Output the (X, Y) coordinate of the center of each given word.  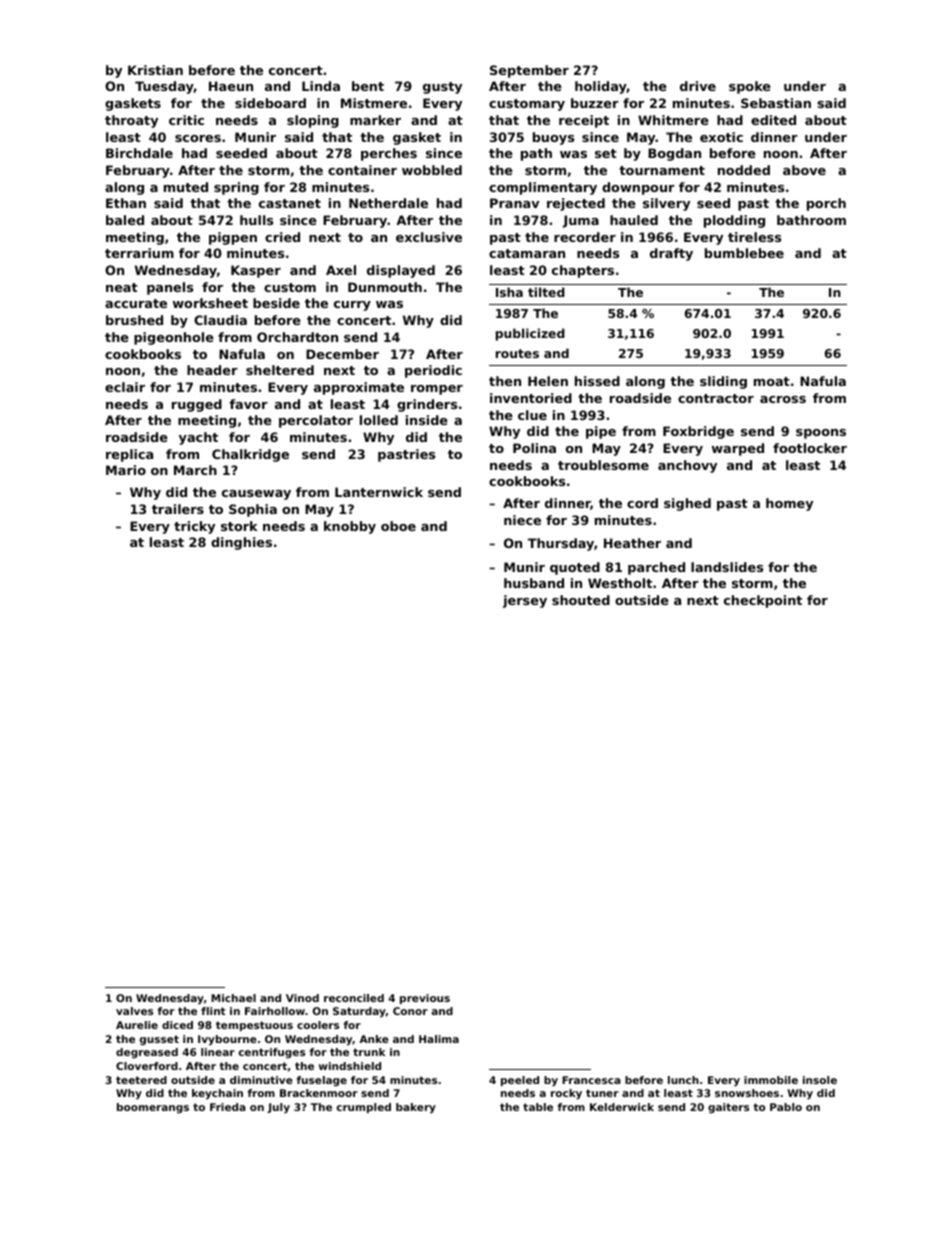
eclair (125, 387)
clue (532, 415)
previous (425, 999)
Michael (233, 998)
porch (826, 204)
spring (236, 188)
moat (772, 381)
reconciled (354, 998)
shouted (581, 600)
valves (134, 1011)
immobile (771, 1080)
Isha (509, 292)
